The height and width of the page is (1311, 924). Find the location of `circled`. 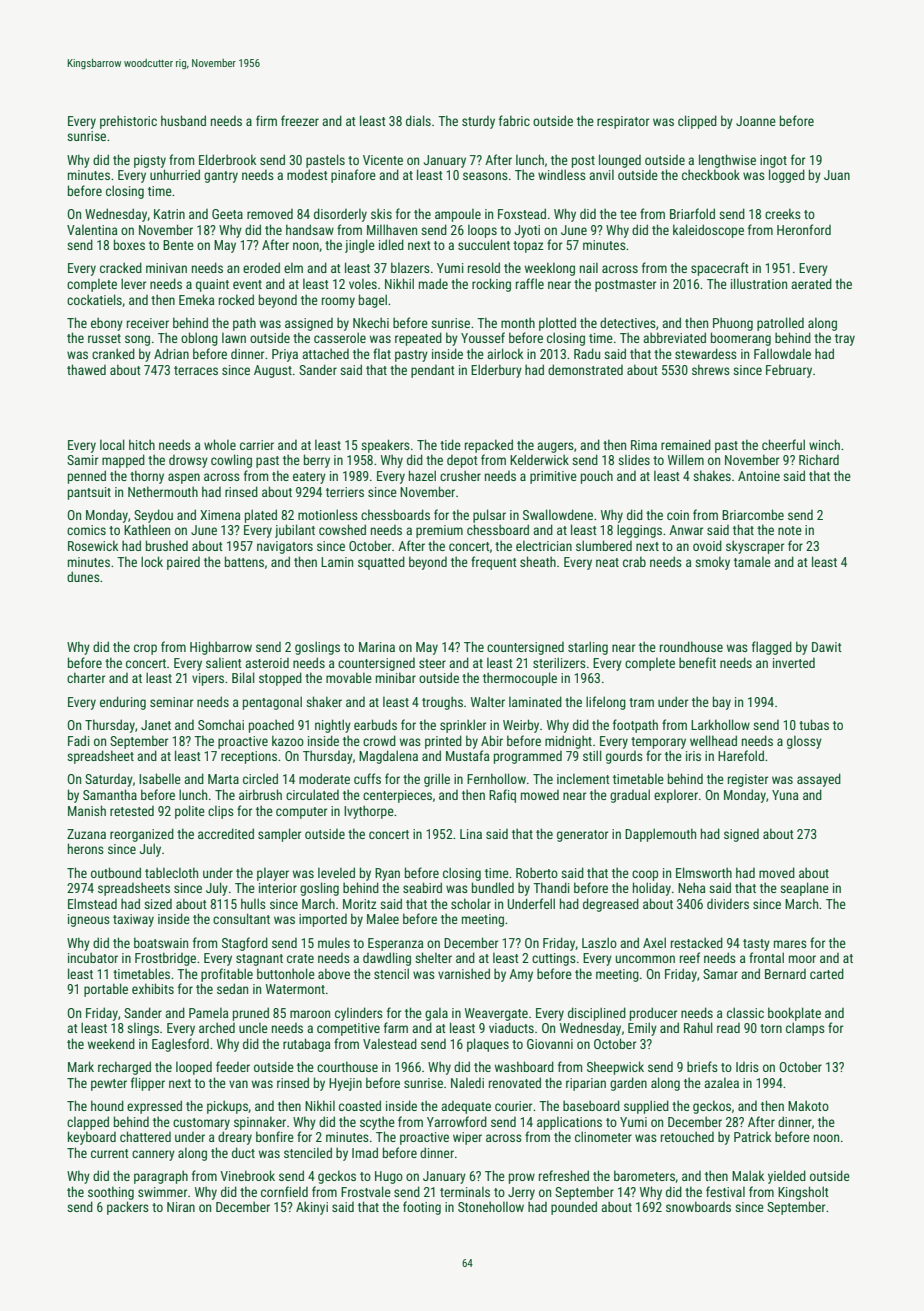

circled is located at coordinates (260, 778).
